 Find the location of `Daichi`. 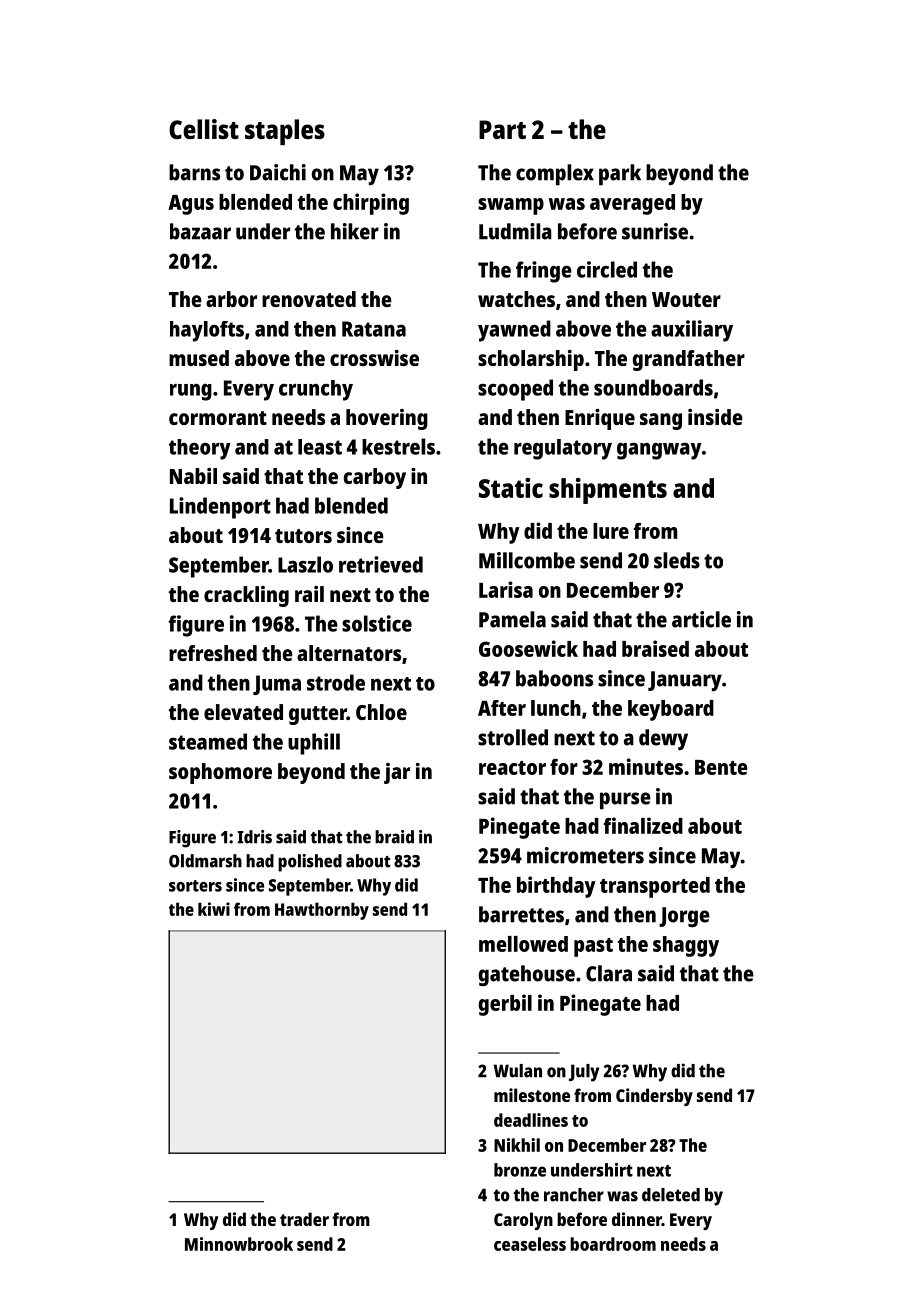

Daichi is located at coordinates (278, 172).
